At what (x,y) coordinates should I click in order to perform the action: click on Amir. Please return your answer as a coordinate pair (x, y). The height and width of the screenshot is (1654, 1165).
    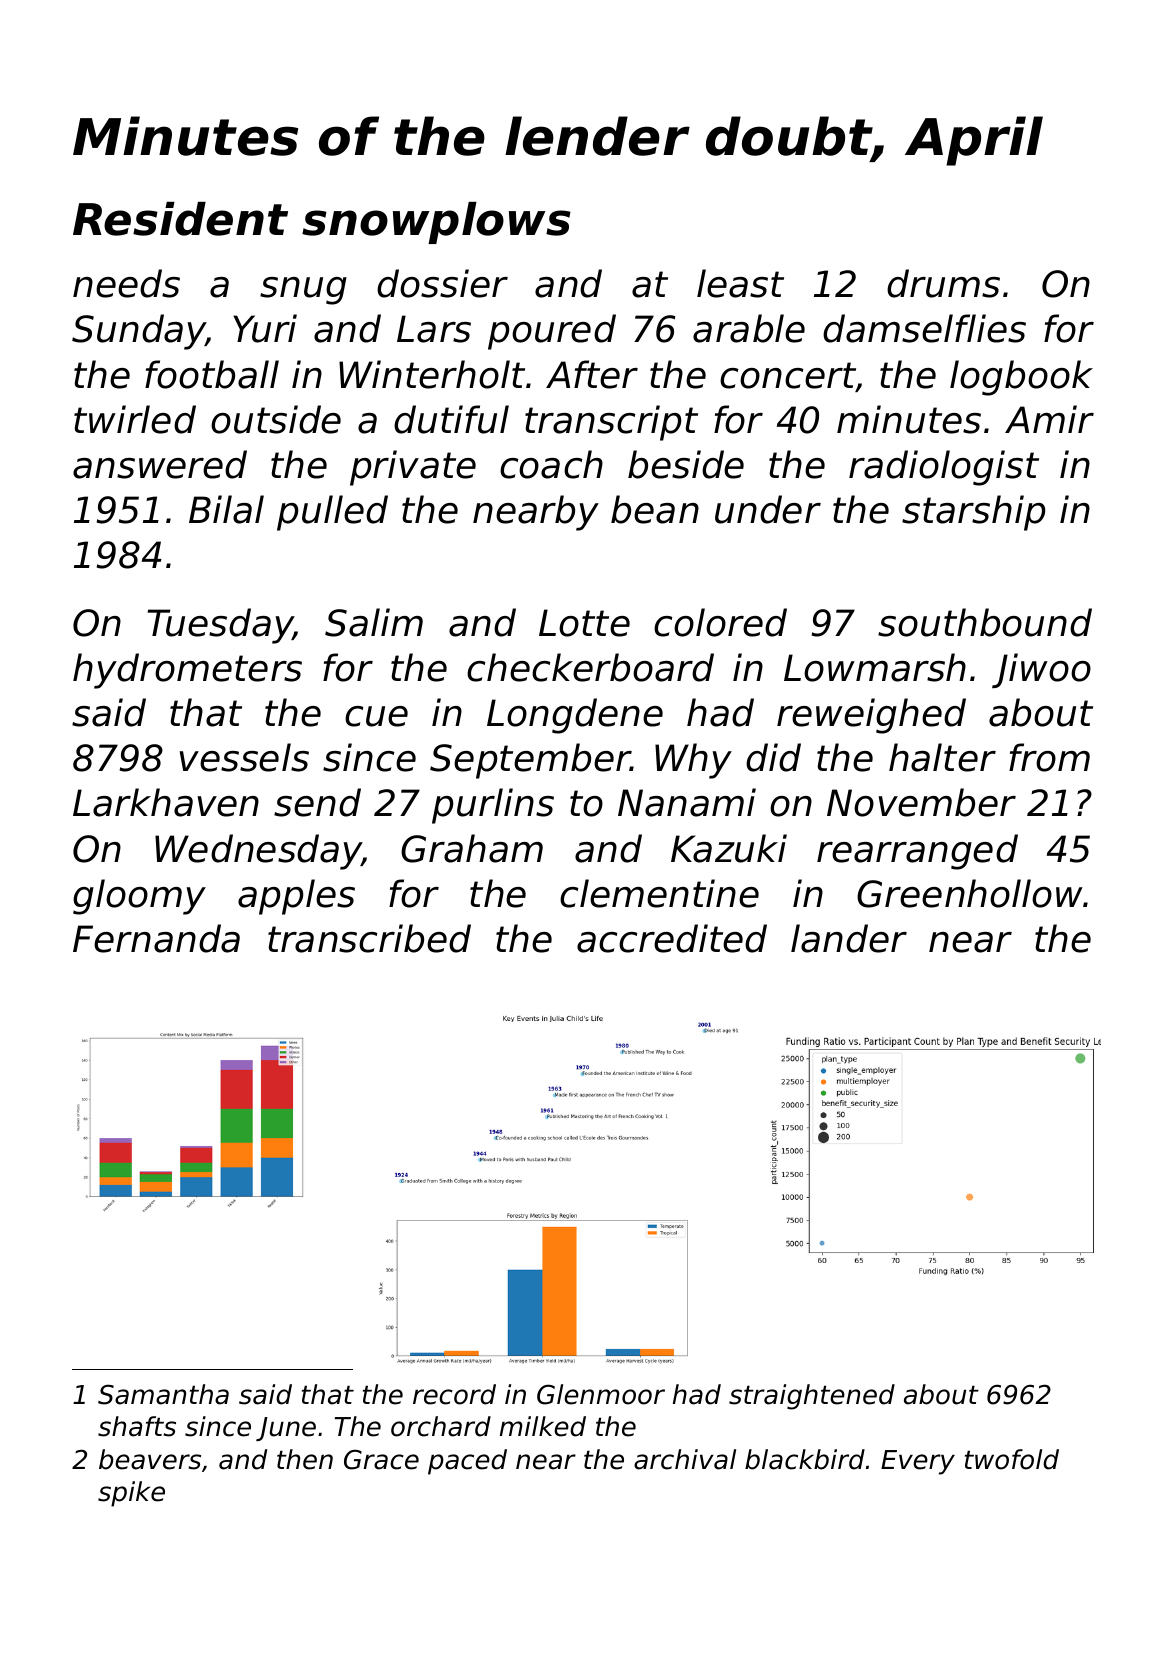
    Looking at the image, I should click on (1049, 419).
